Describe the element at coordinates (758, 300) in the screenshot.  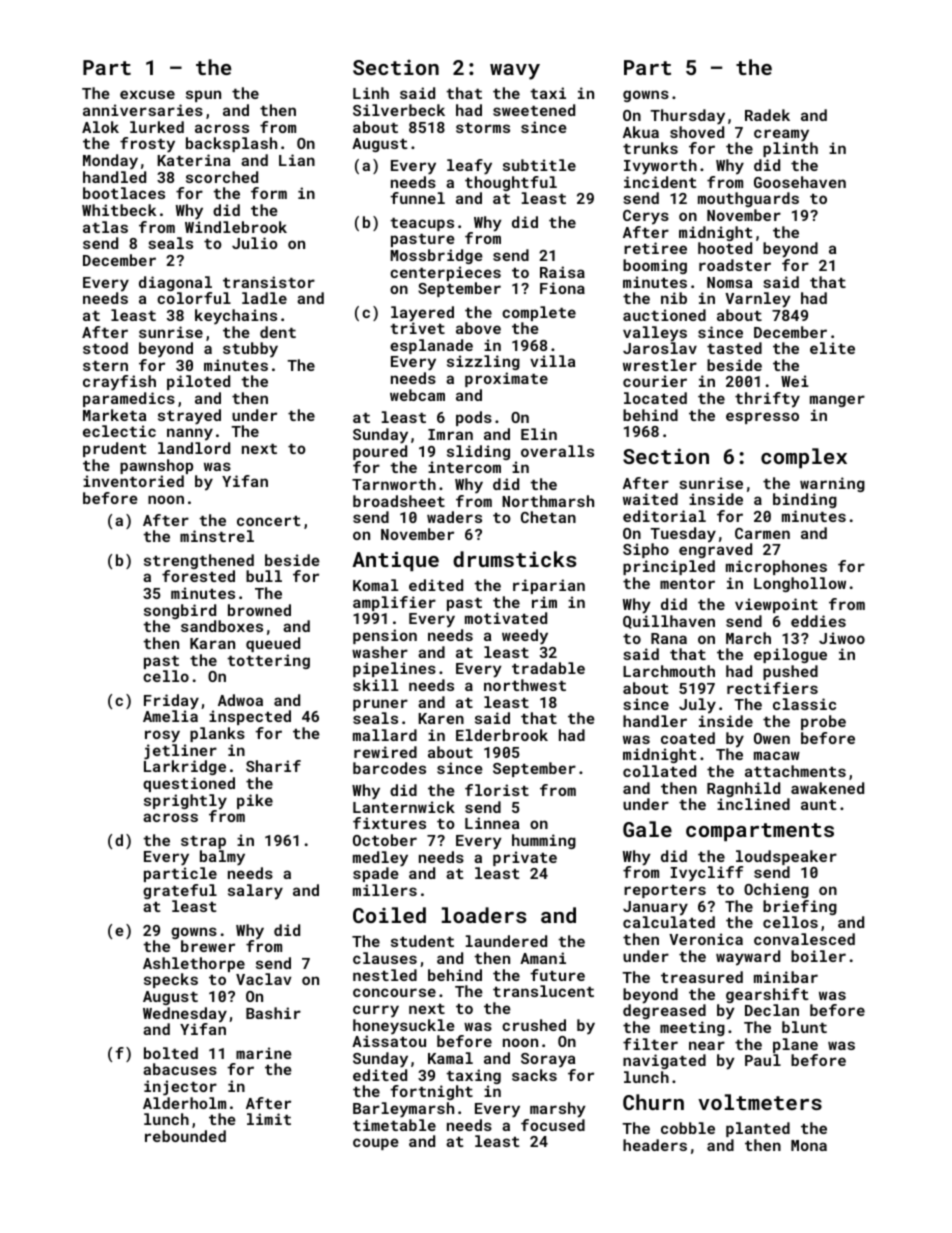
I see `Varnley` at that location.
